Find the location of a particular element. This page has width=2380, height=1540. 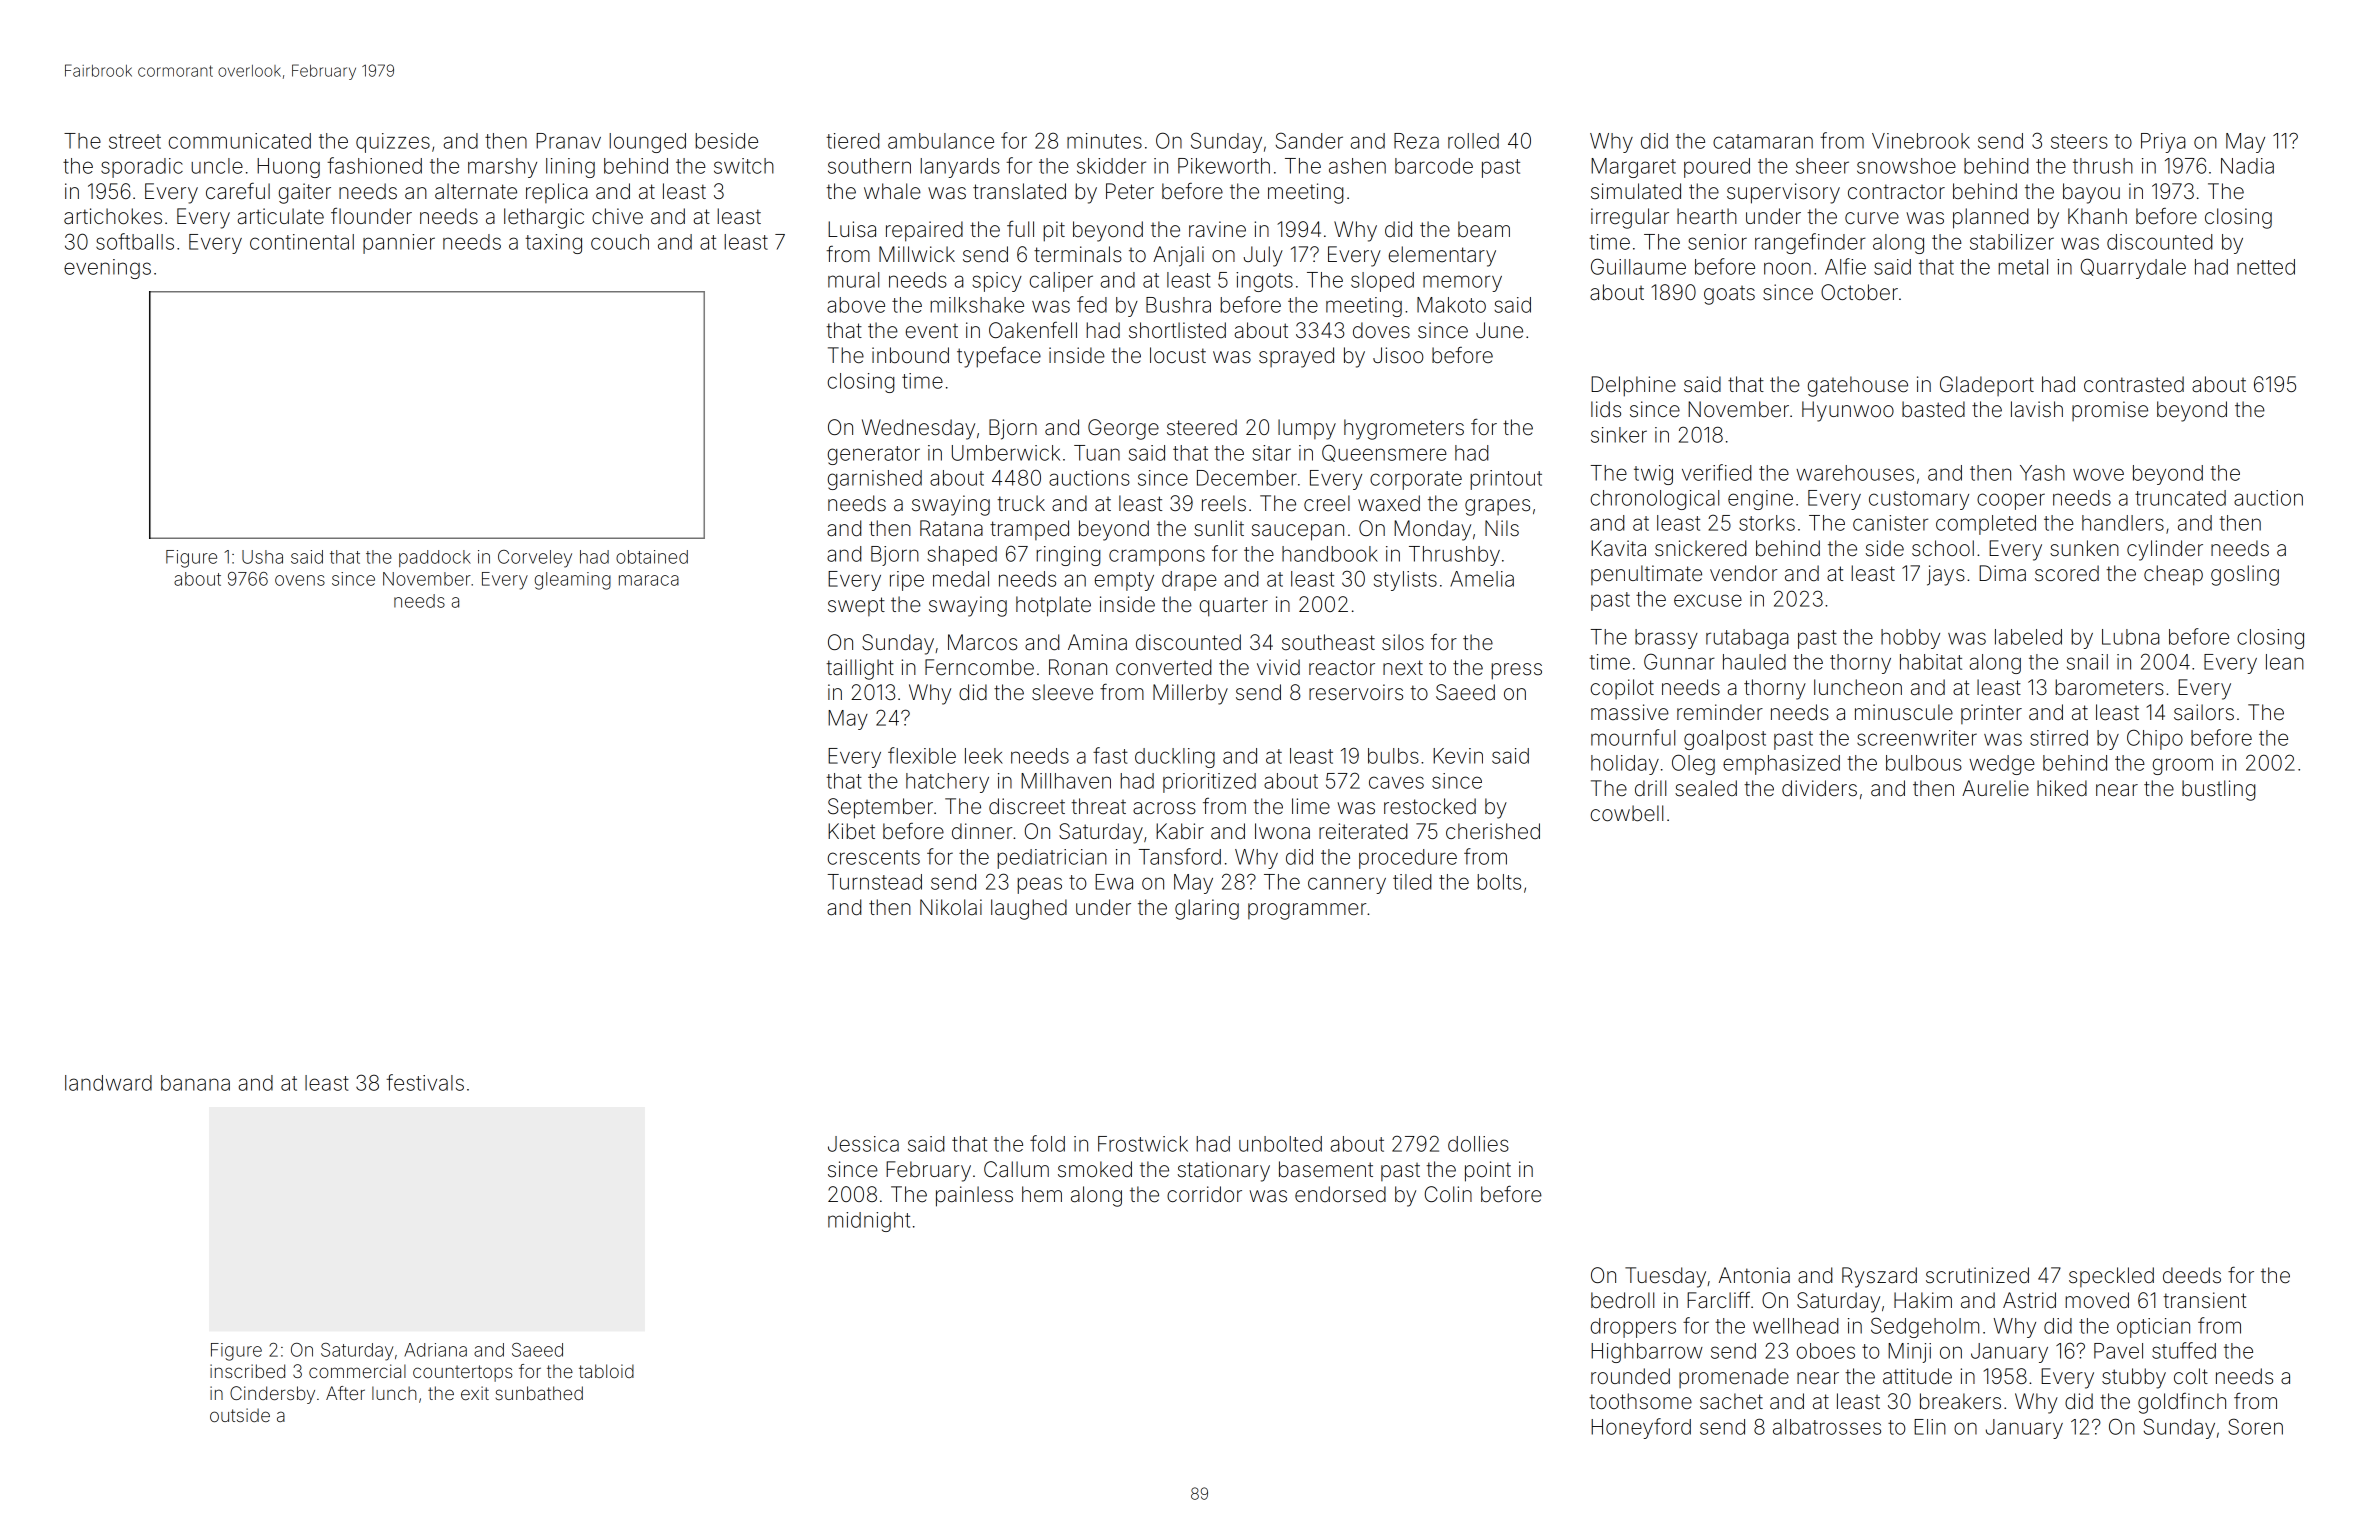

gleaming is located at coordinates (573, 581).
